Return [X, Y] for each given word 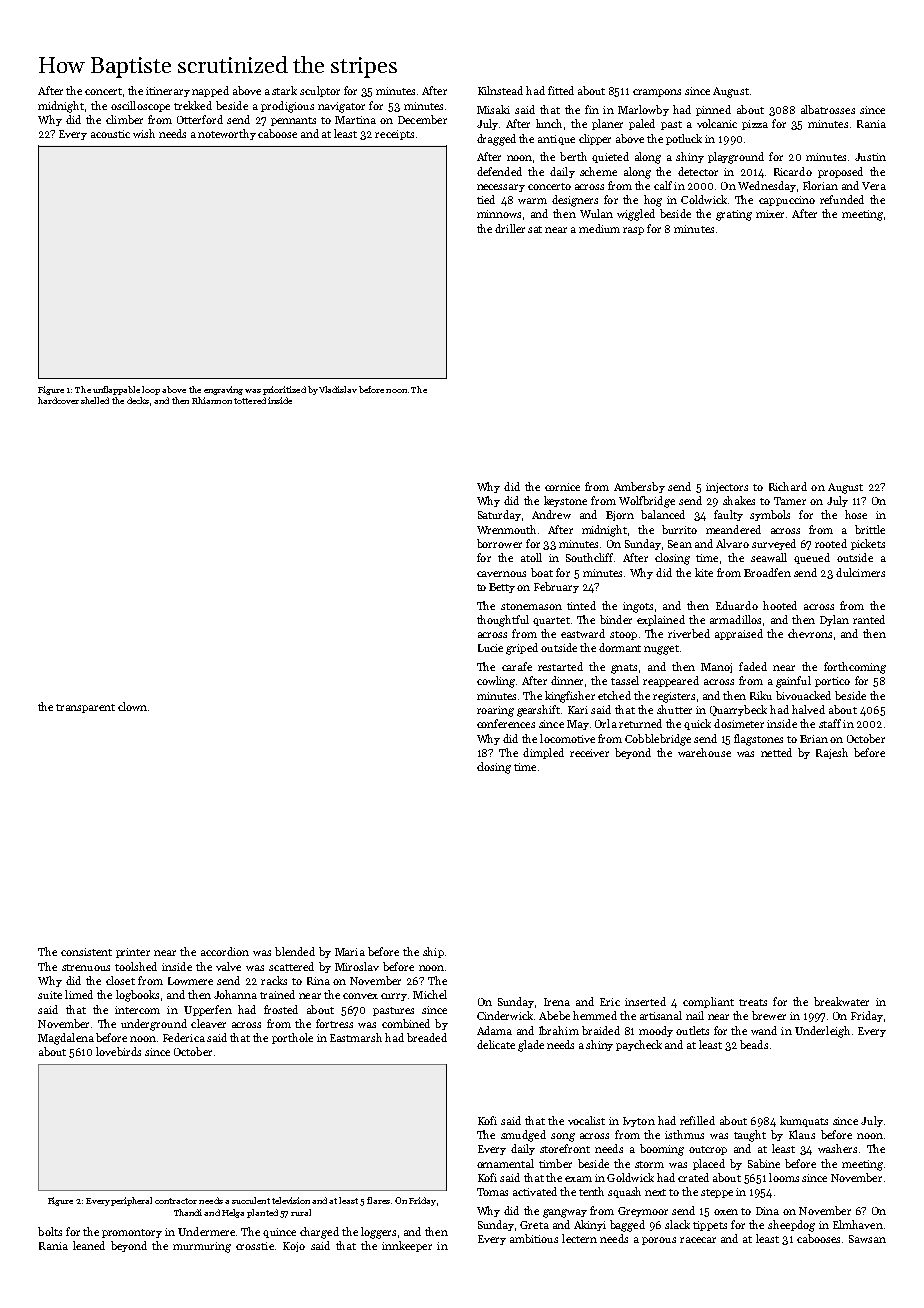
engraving [223, 390]
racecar [698, 1240]
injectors [727, 488]
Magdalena [66, 1039]
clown [132, 706]
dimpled [543, 753]
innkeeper [407, 1246]
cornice [562, 487]
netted [776, 752]
